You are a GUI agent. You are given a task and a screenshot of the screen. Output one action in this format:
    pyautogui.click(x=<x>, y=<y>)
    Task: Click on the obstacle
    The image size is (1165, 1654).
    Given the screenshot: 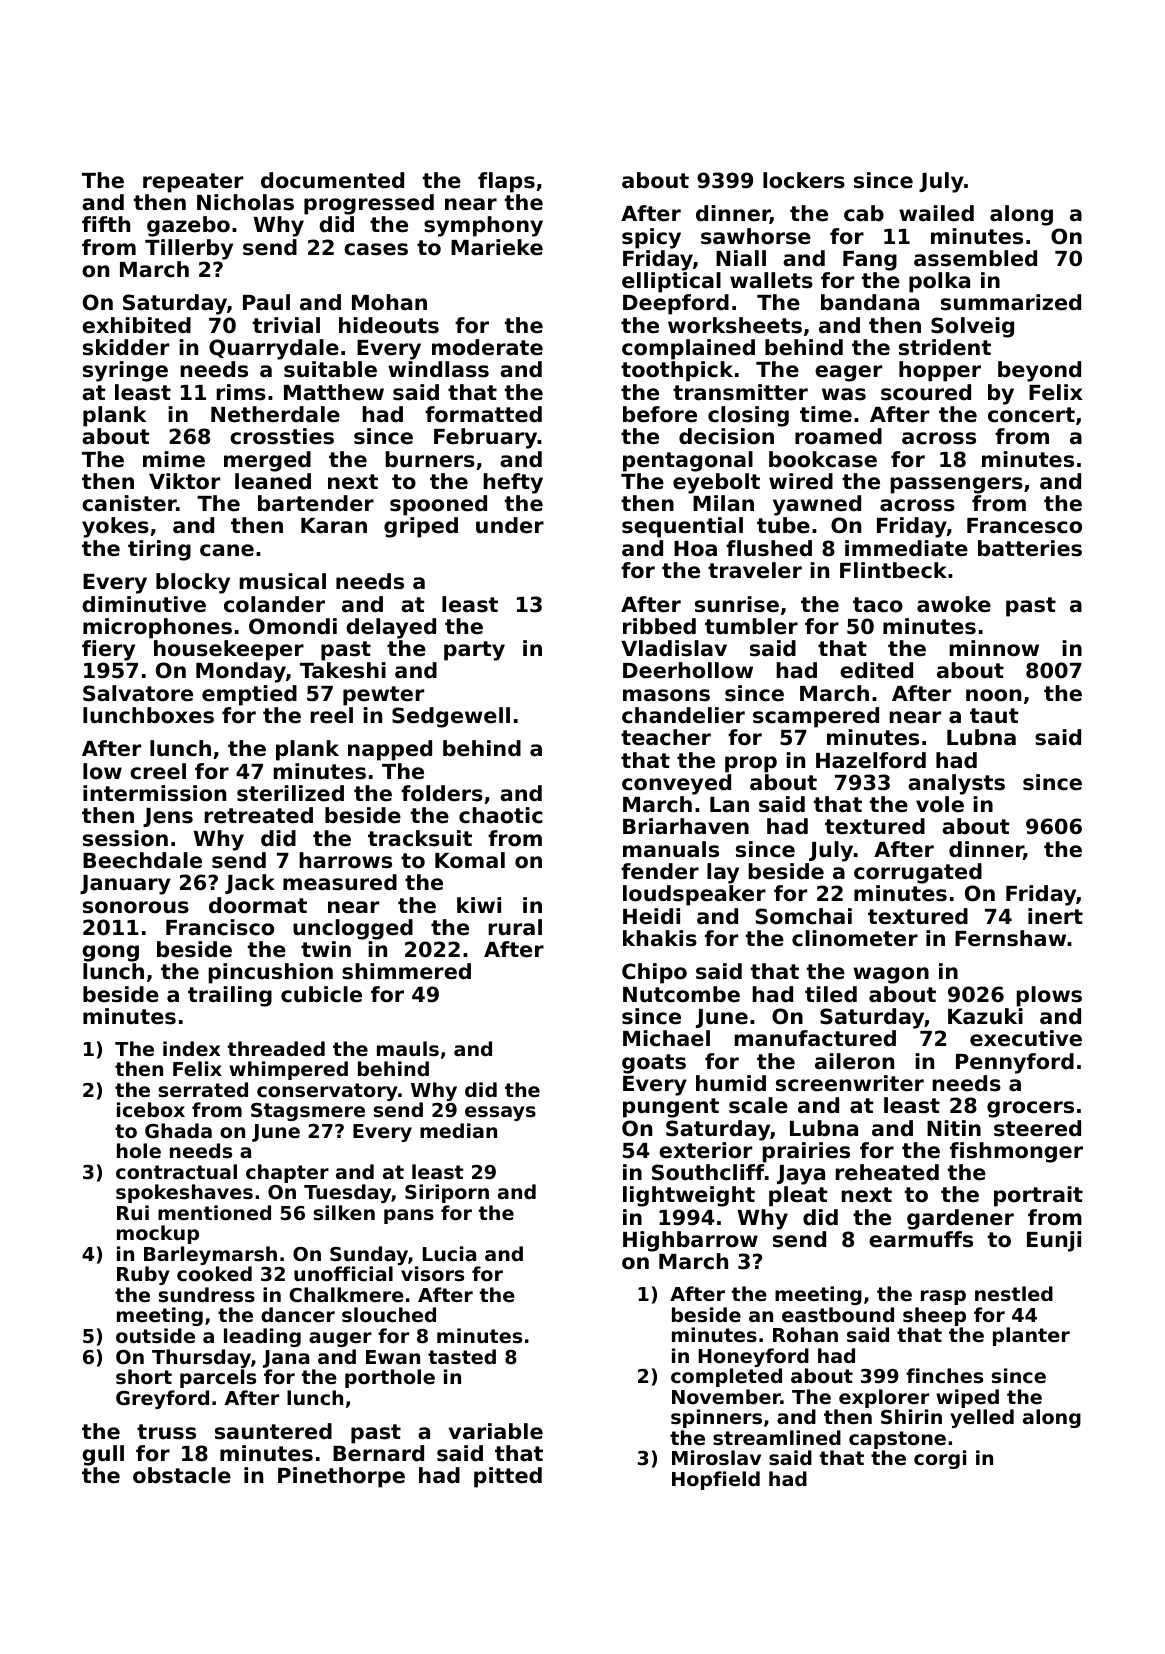 What is the action you would take?
    pyautogui.click(x=182, y=1475)
